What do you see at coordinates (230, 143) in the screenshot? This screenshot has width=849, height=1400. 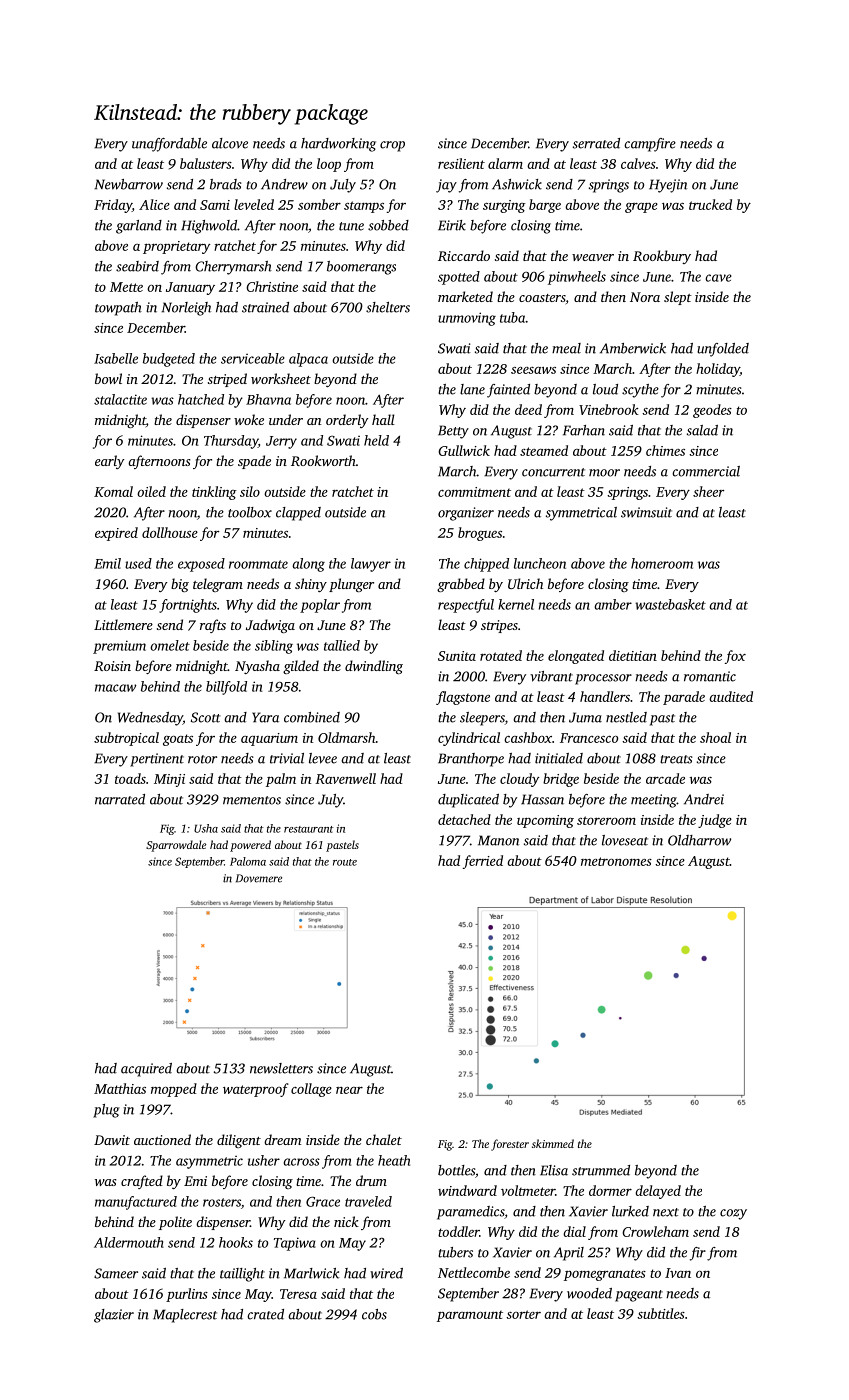 I see `alcove` at bounding box center [230, 143].
